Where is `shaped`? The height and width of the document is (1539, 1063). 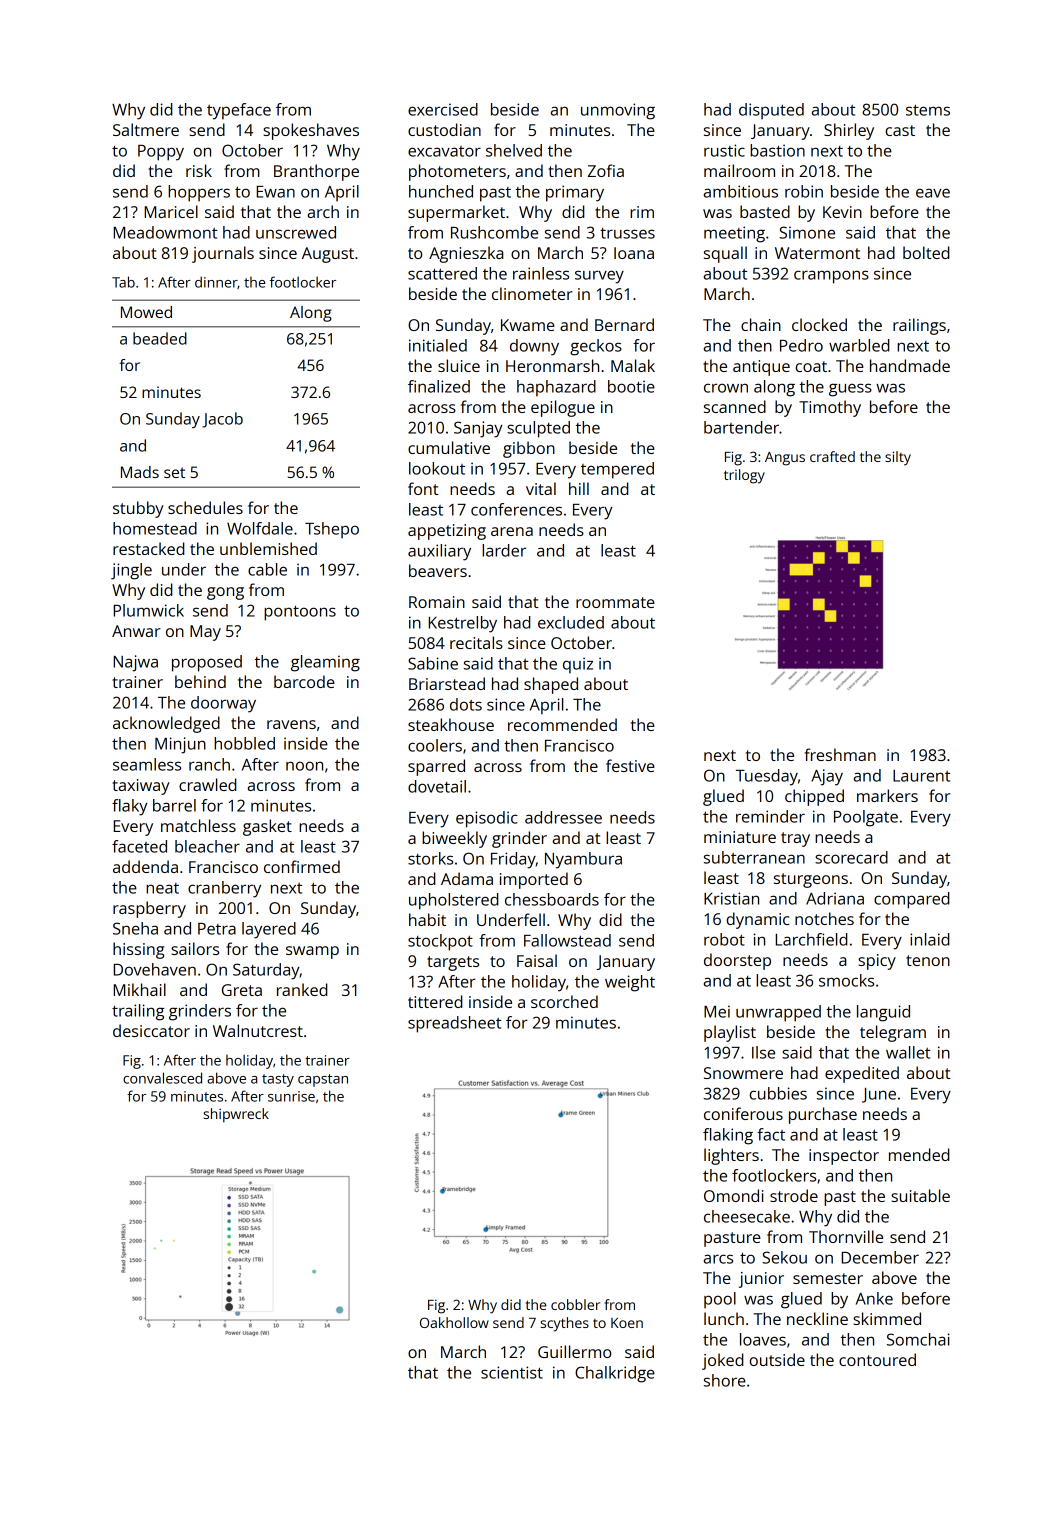
shaped is located at coordinates (551, 685).
